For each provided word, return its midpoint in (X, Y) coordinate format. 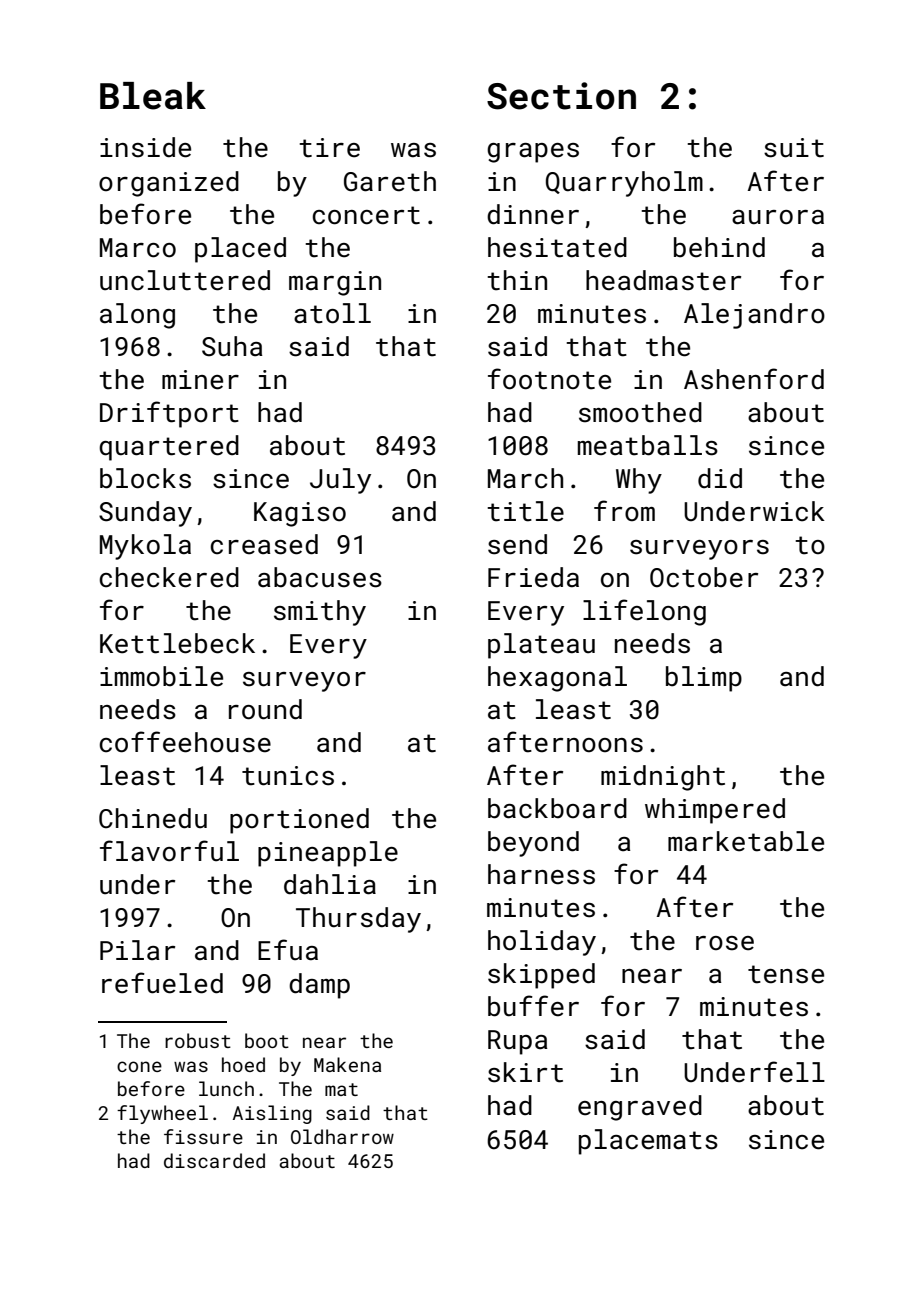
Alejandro (754, 316)
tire (329, 148)
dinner (533, 214)
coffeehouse (185, 742)
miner (200, 380)
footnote (549, 379)
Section (561, 96)
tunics (288, 776)
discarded (214, 1160)
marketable (746, 841)
